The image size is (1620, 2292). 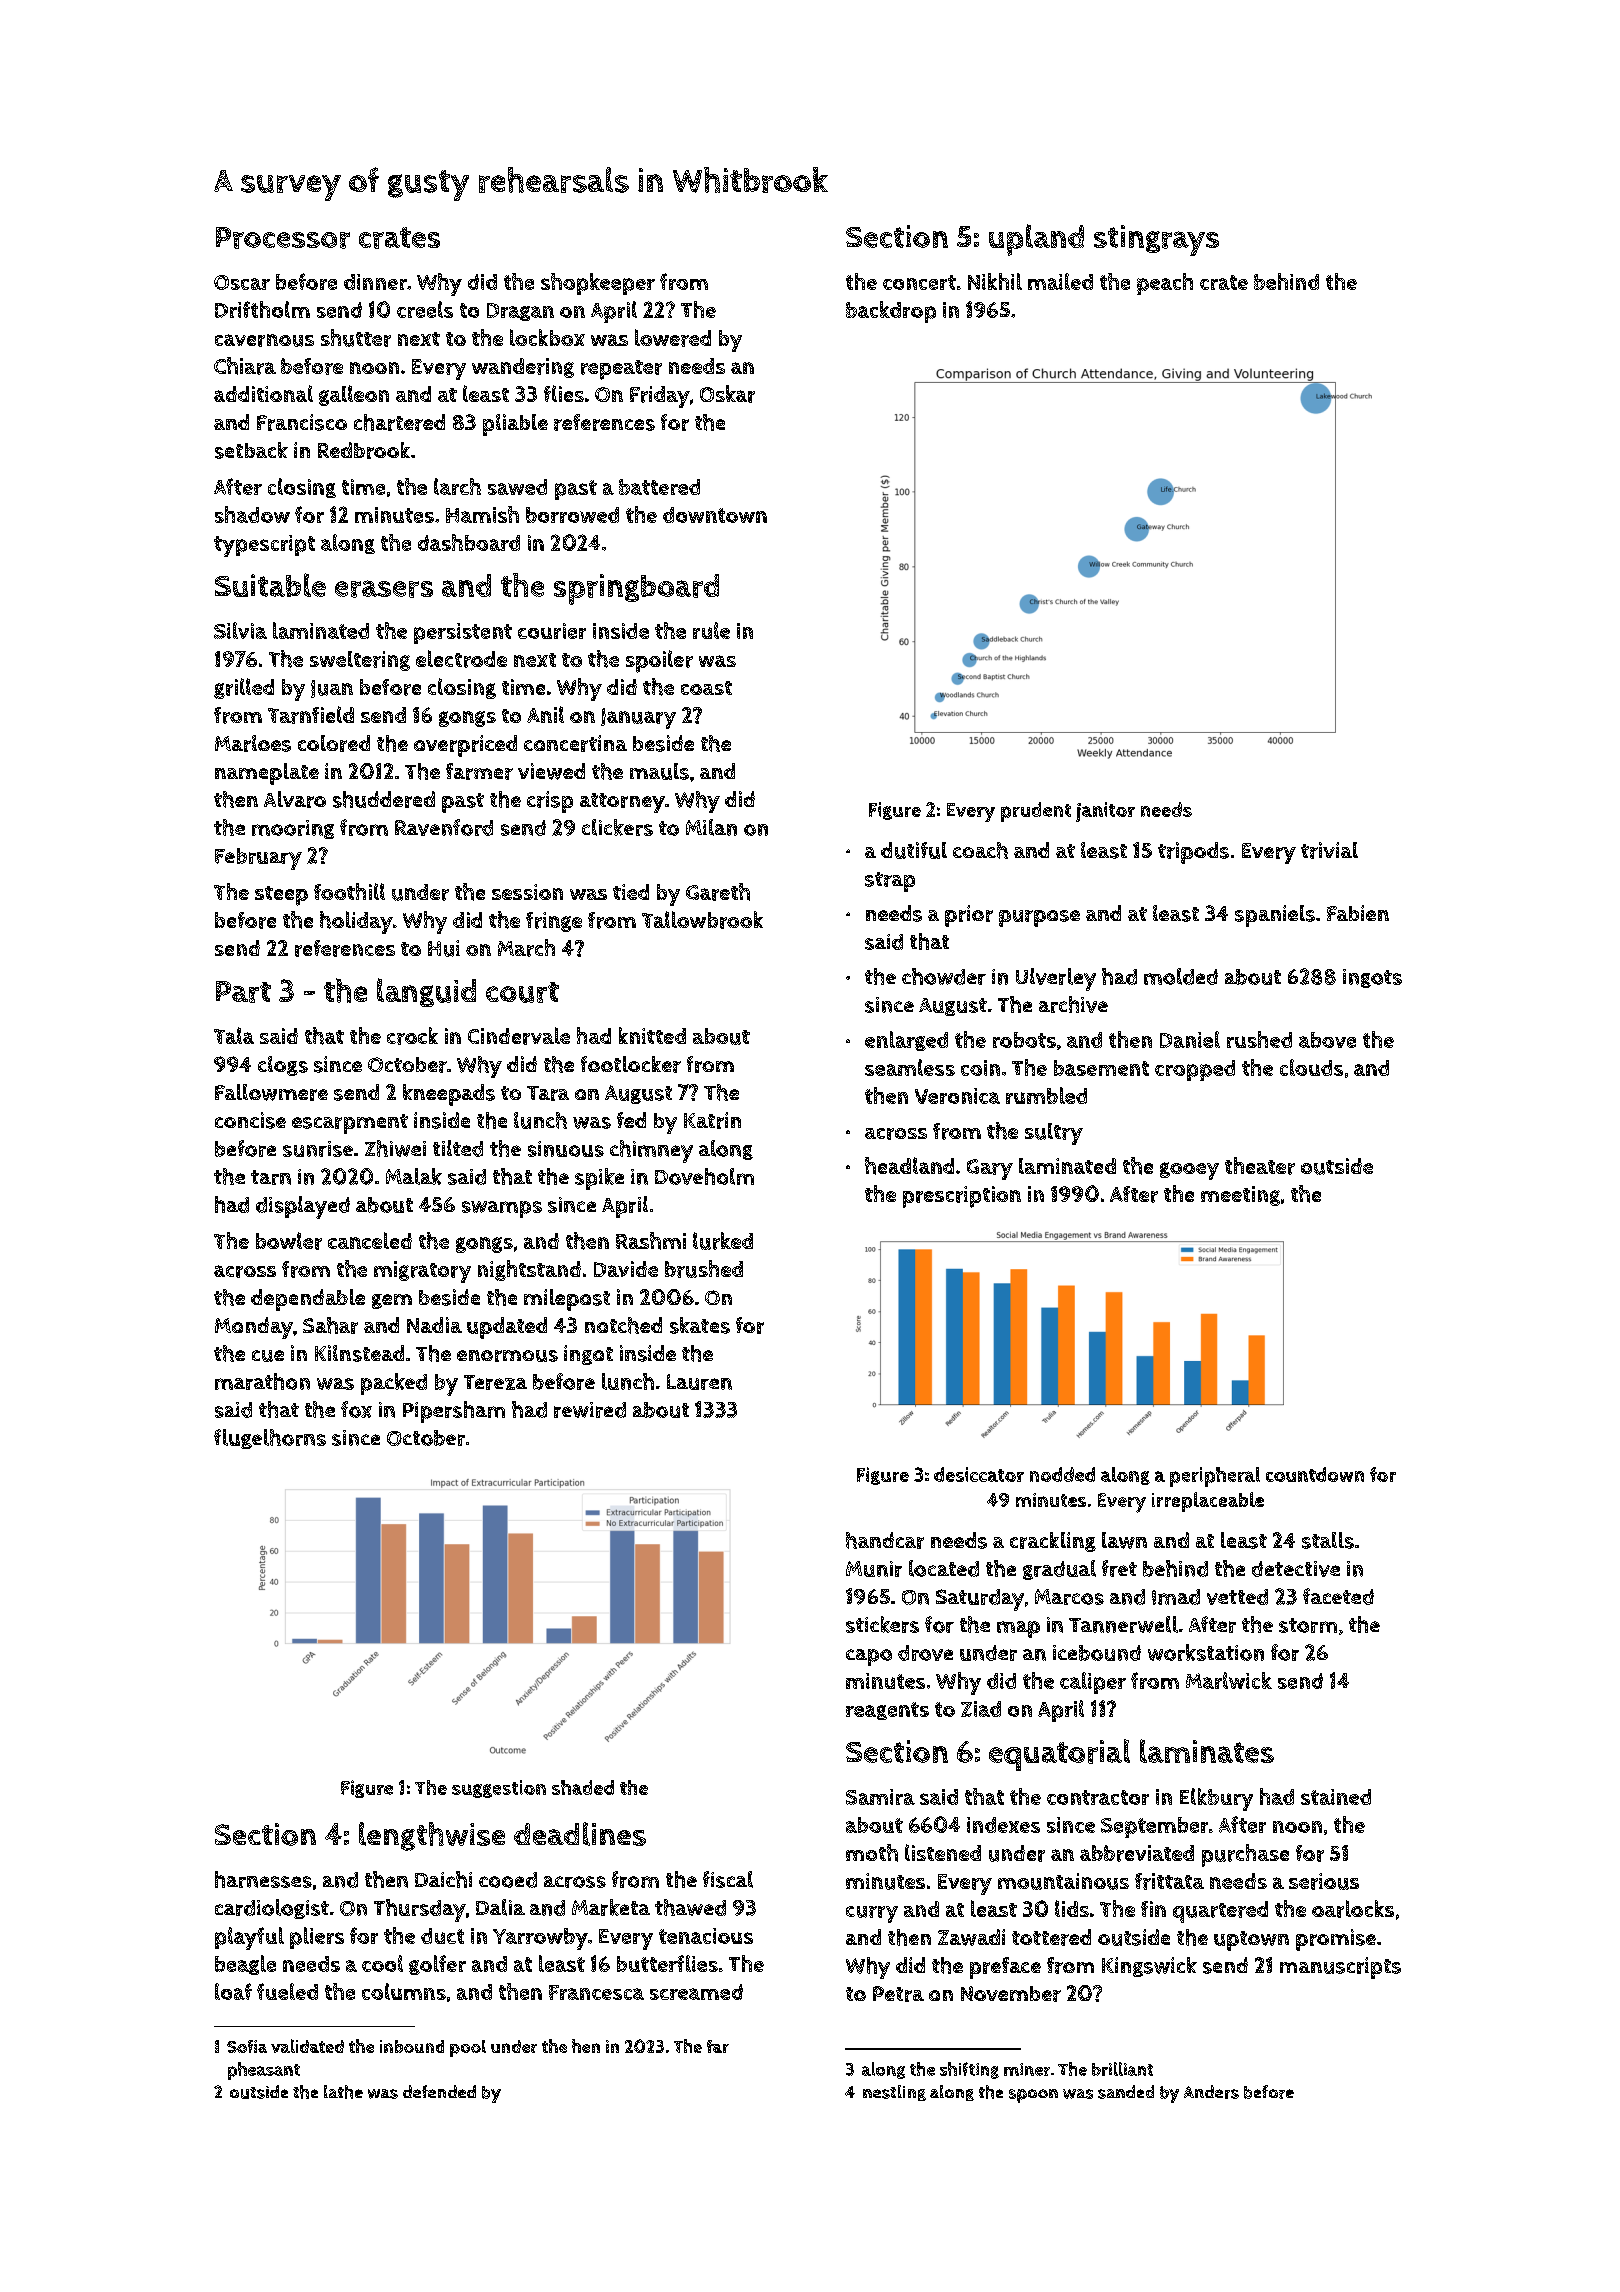 What do you see at coordinates (1336, 1797) in the document?
I see `stained` at bounding box center [1336, 1797].
